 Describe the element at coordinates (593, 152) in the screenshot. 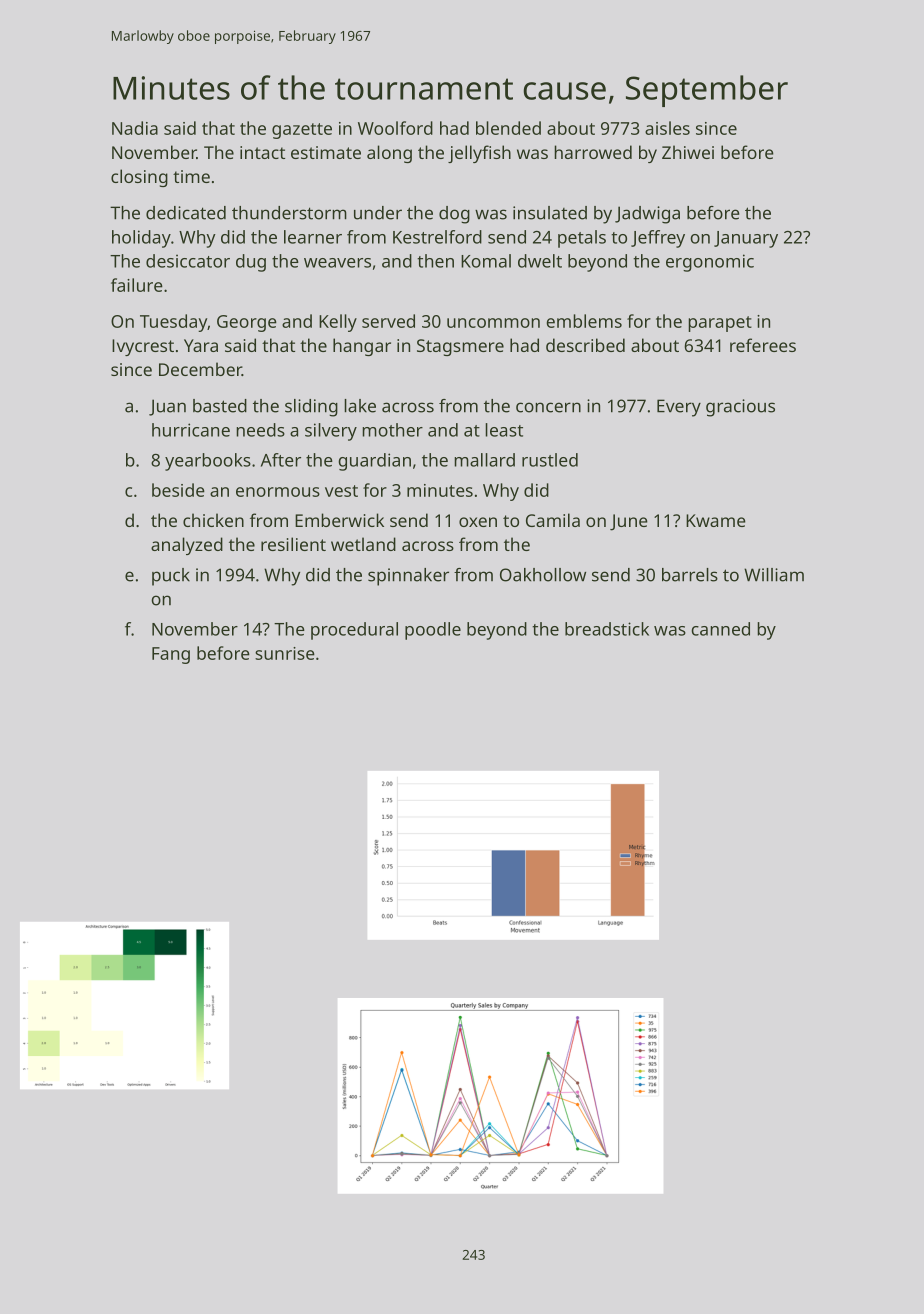

I see `harrowed` at that location.
